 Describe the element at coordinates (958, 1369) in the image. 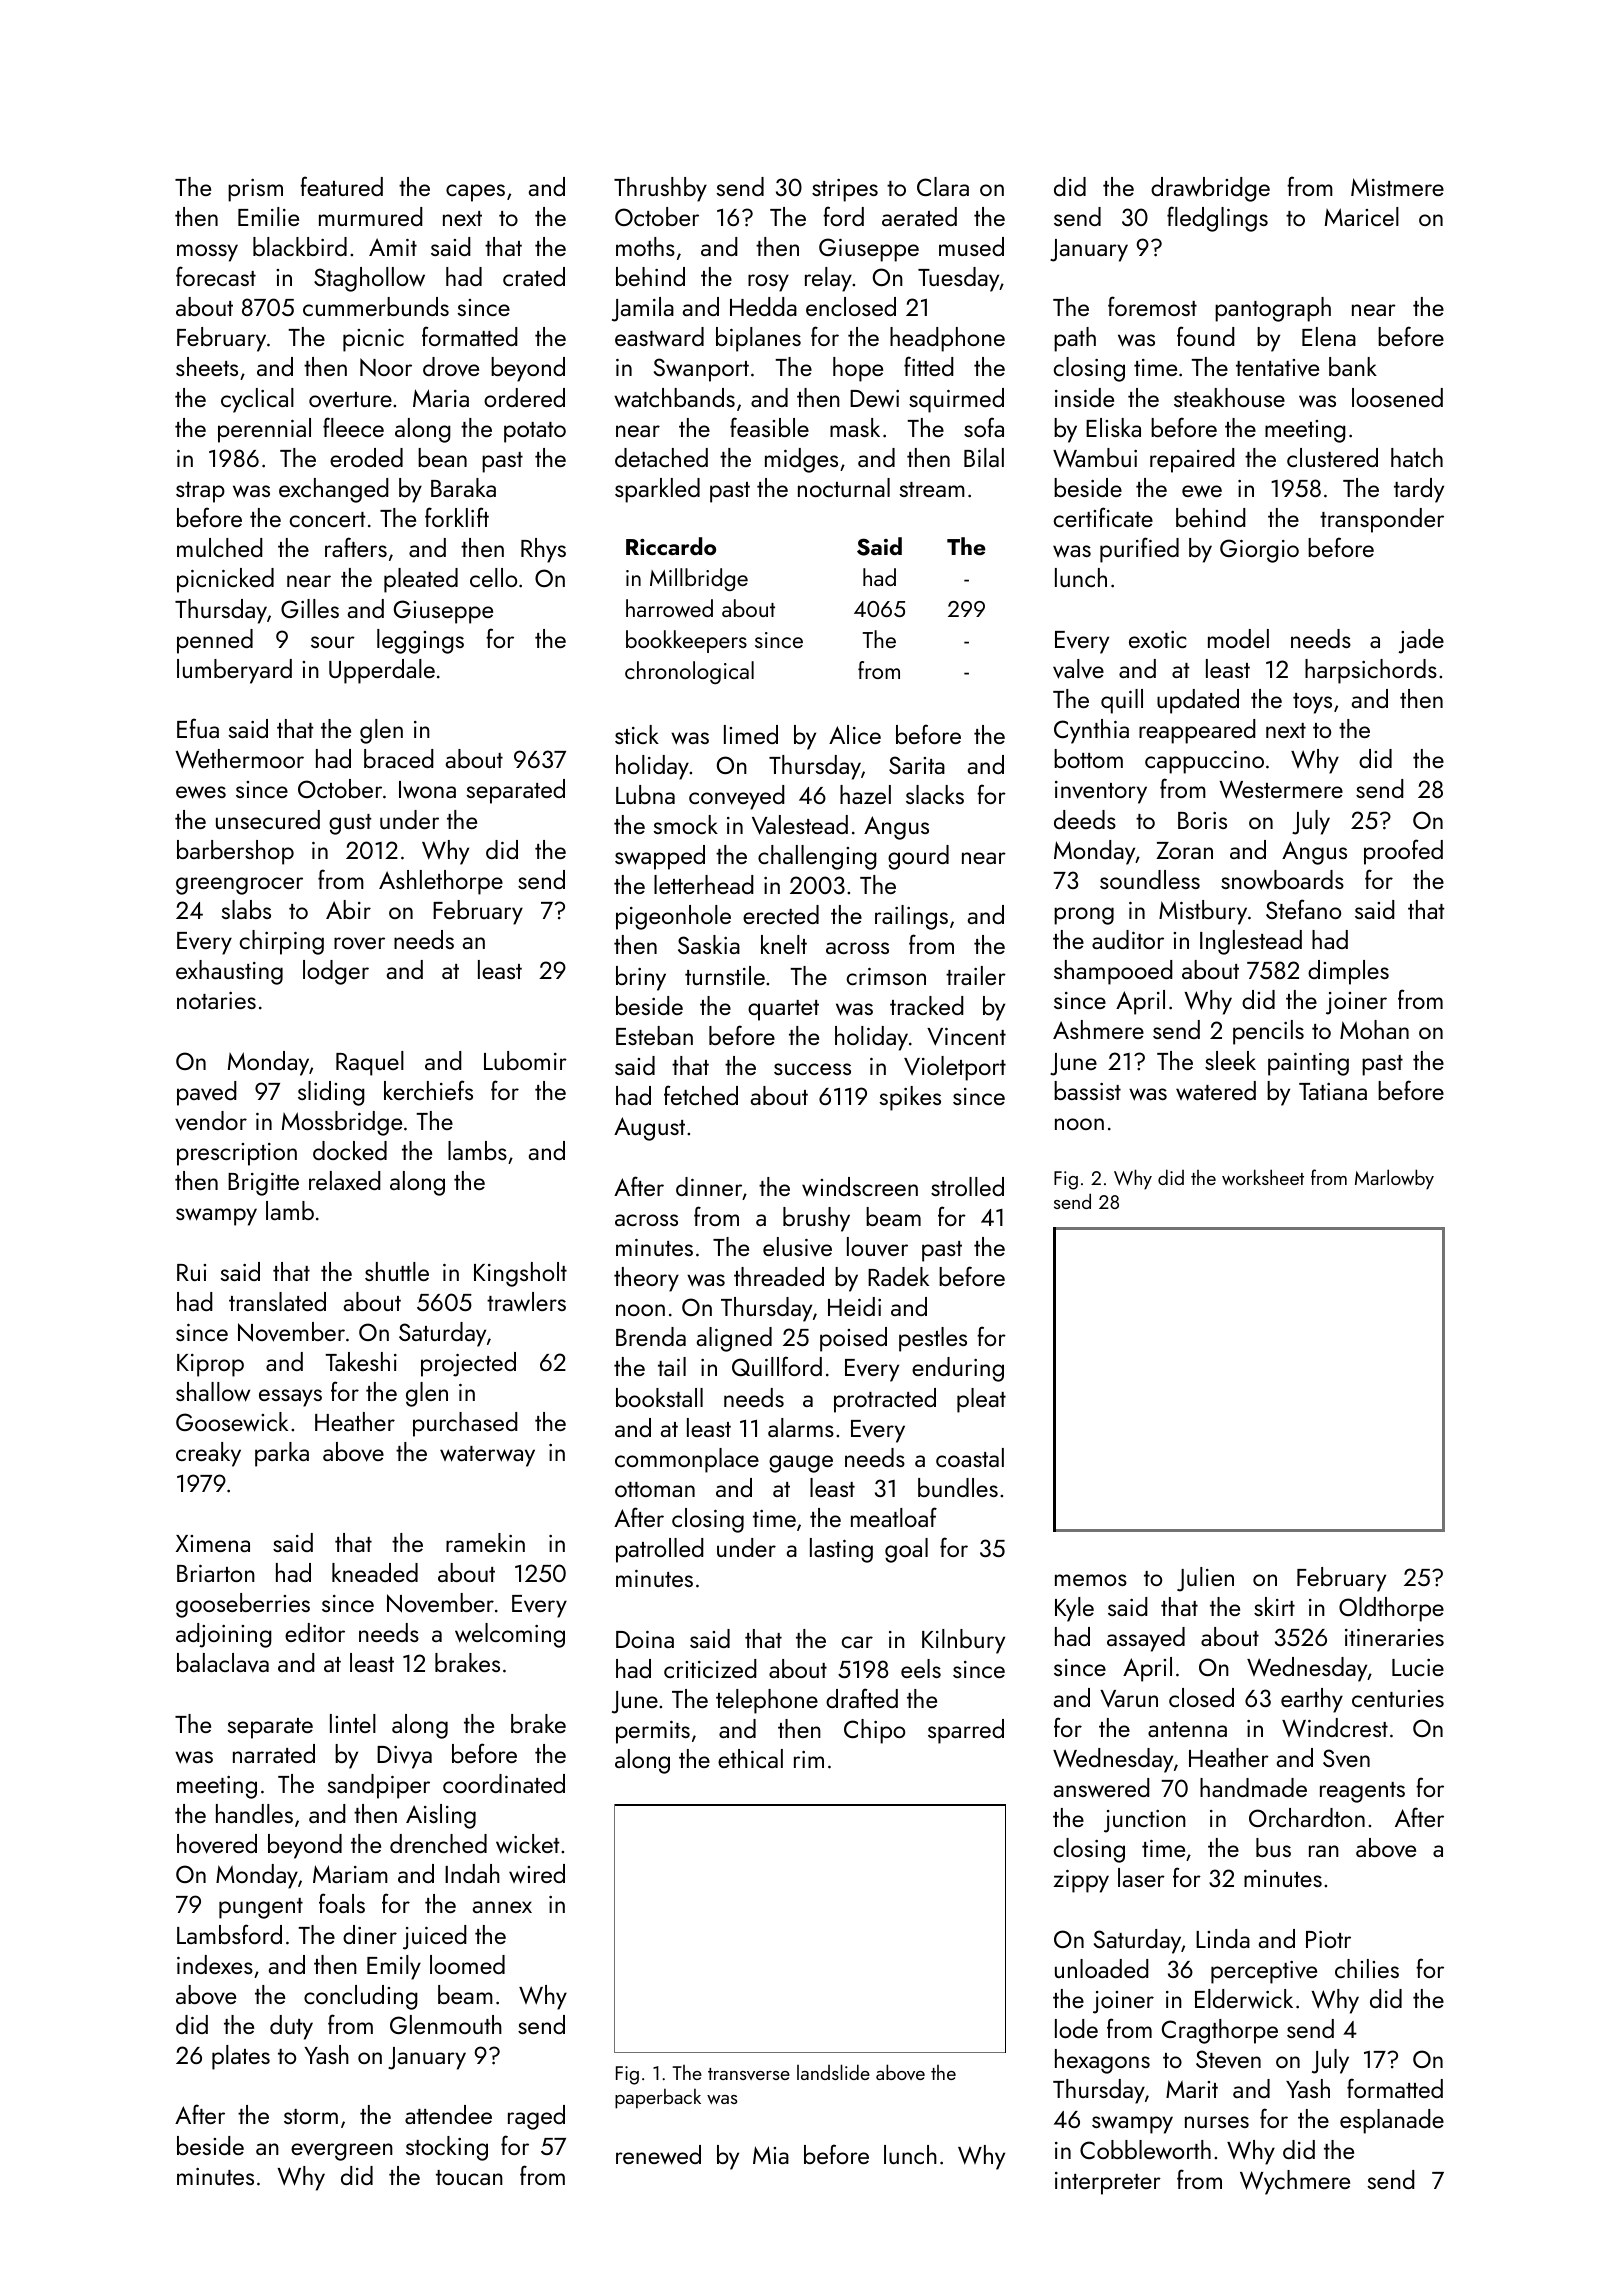

I see `enduring` at that location.
